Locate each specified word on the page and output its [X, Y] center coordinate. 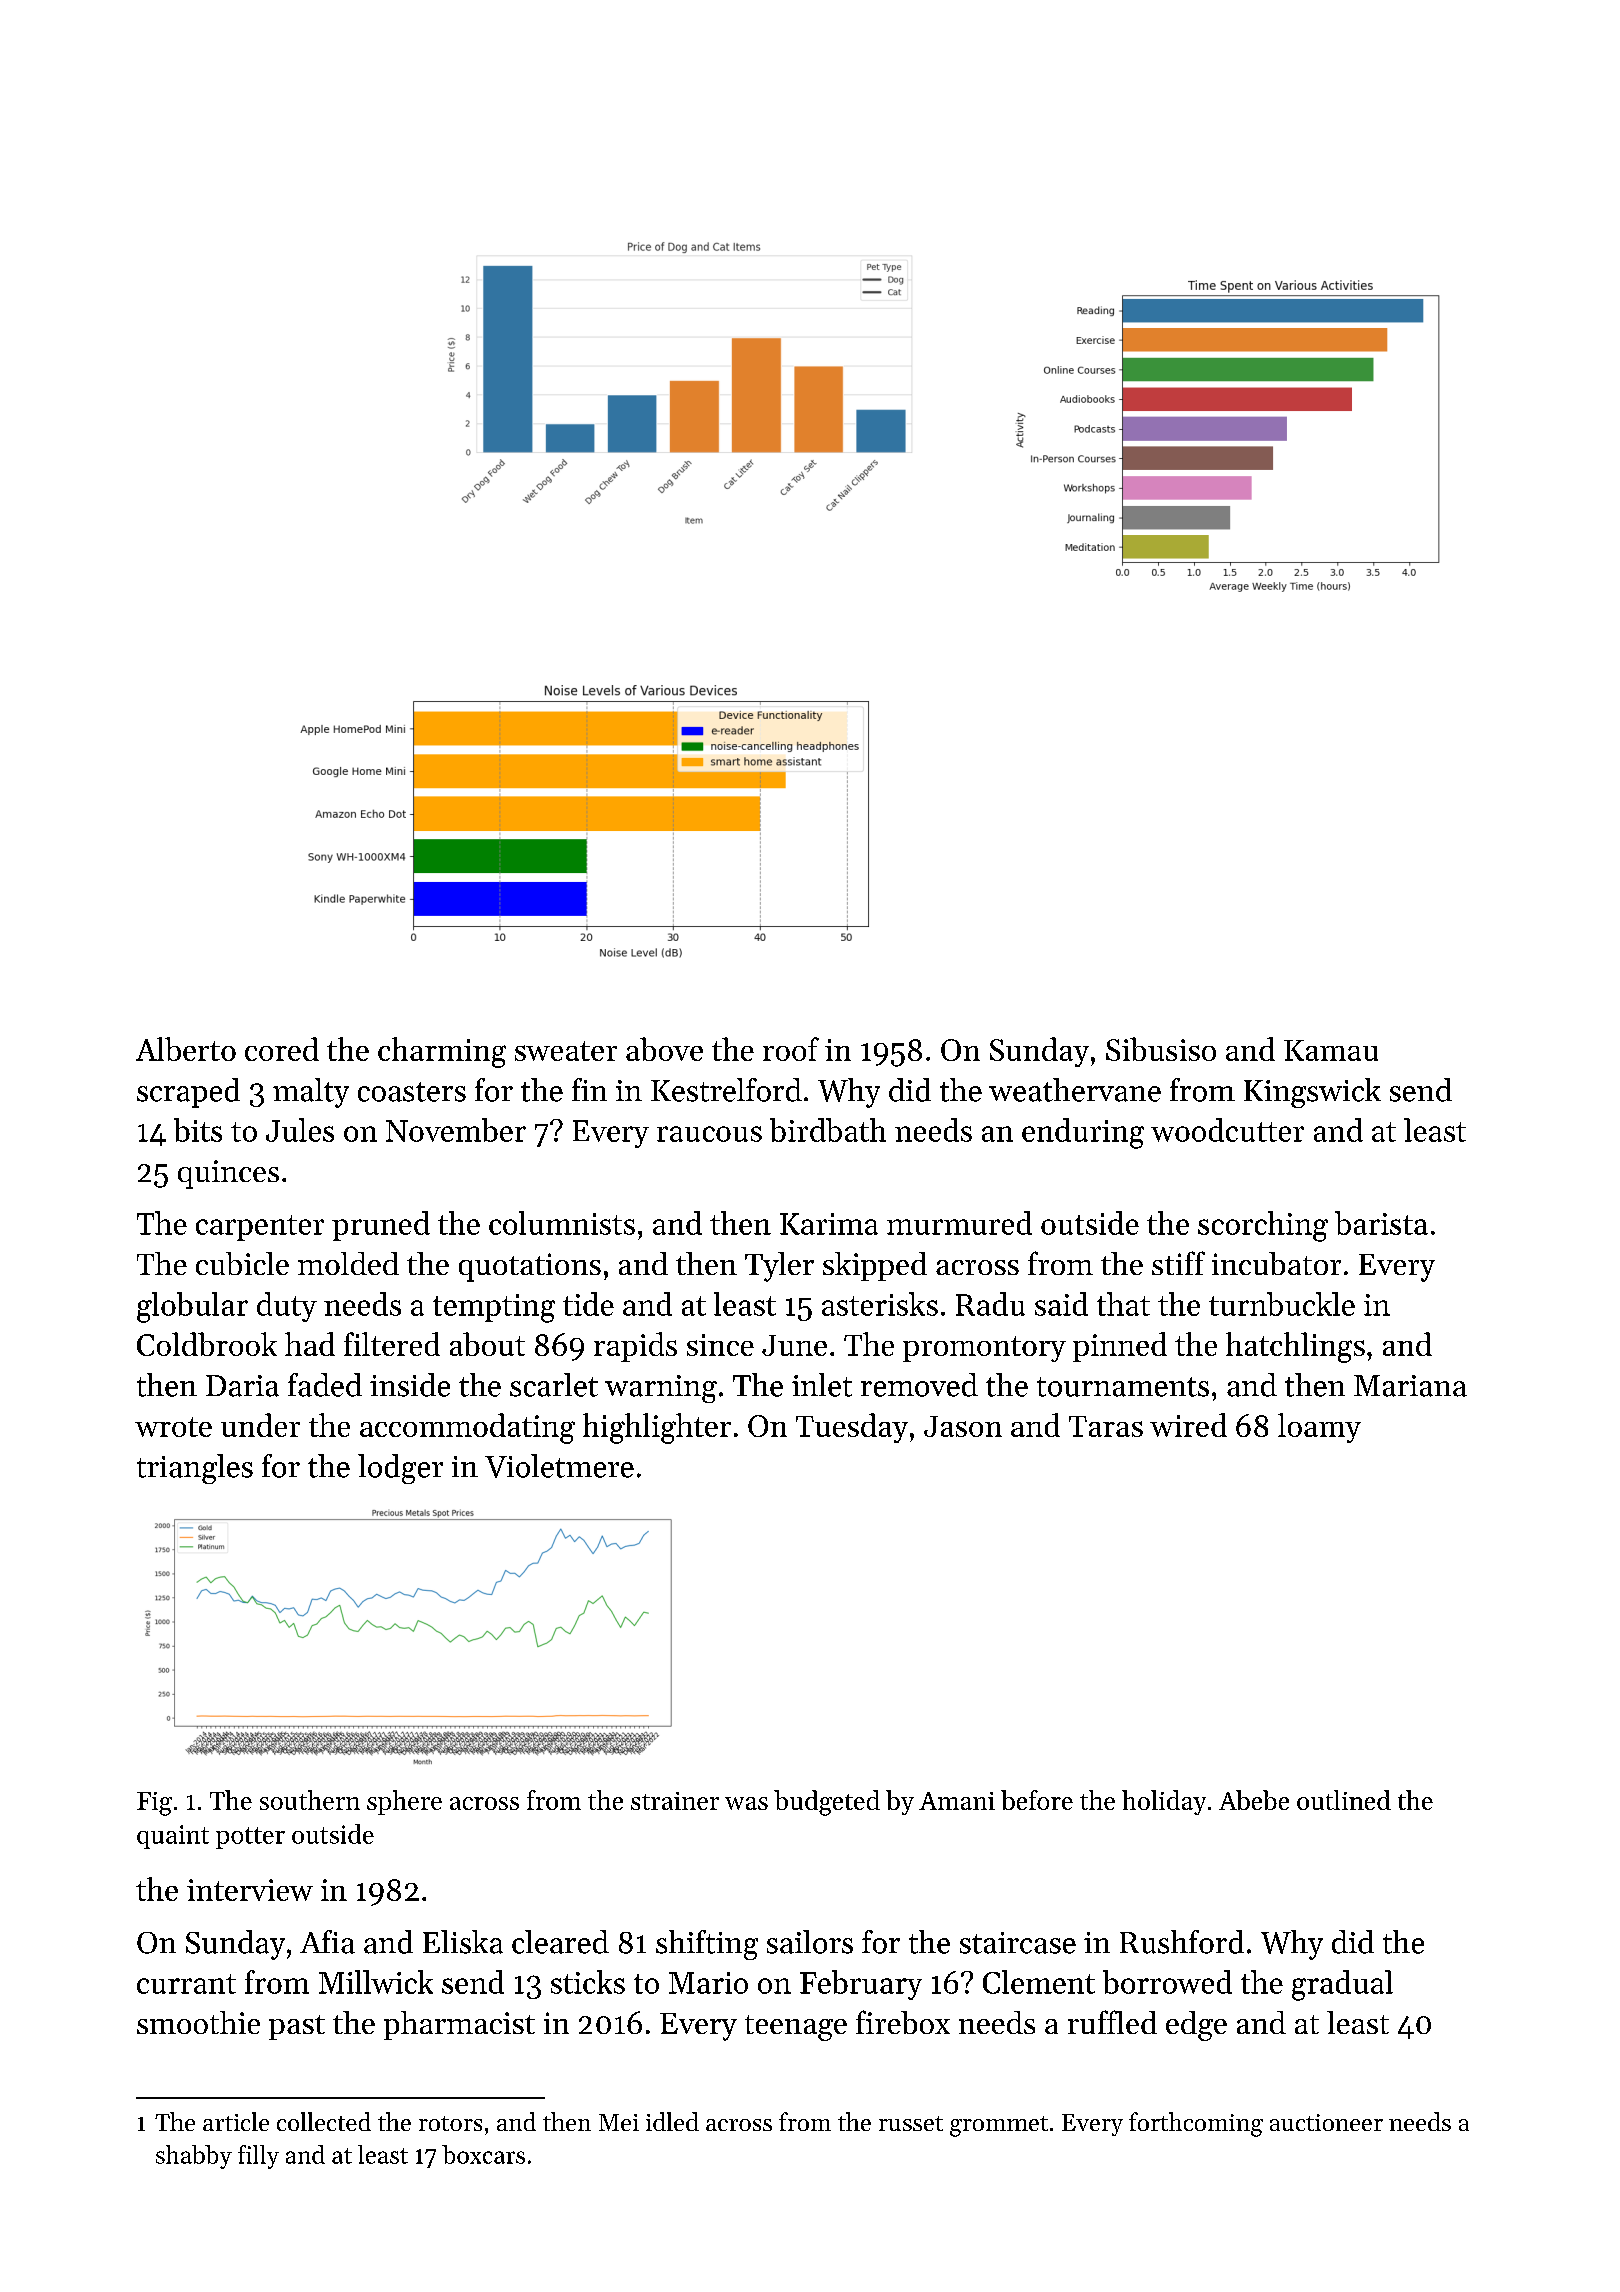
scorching [1263, 1226]
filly [258, 2157]
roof [791, 1049]
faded [325, 1385]
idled [672, 2121]
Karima [829, 1224]
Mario [708, 1983]
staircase [1018, 1943]
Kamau [1331, 1050]
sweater [566, 1051]
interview [250, 1890]
